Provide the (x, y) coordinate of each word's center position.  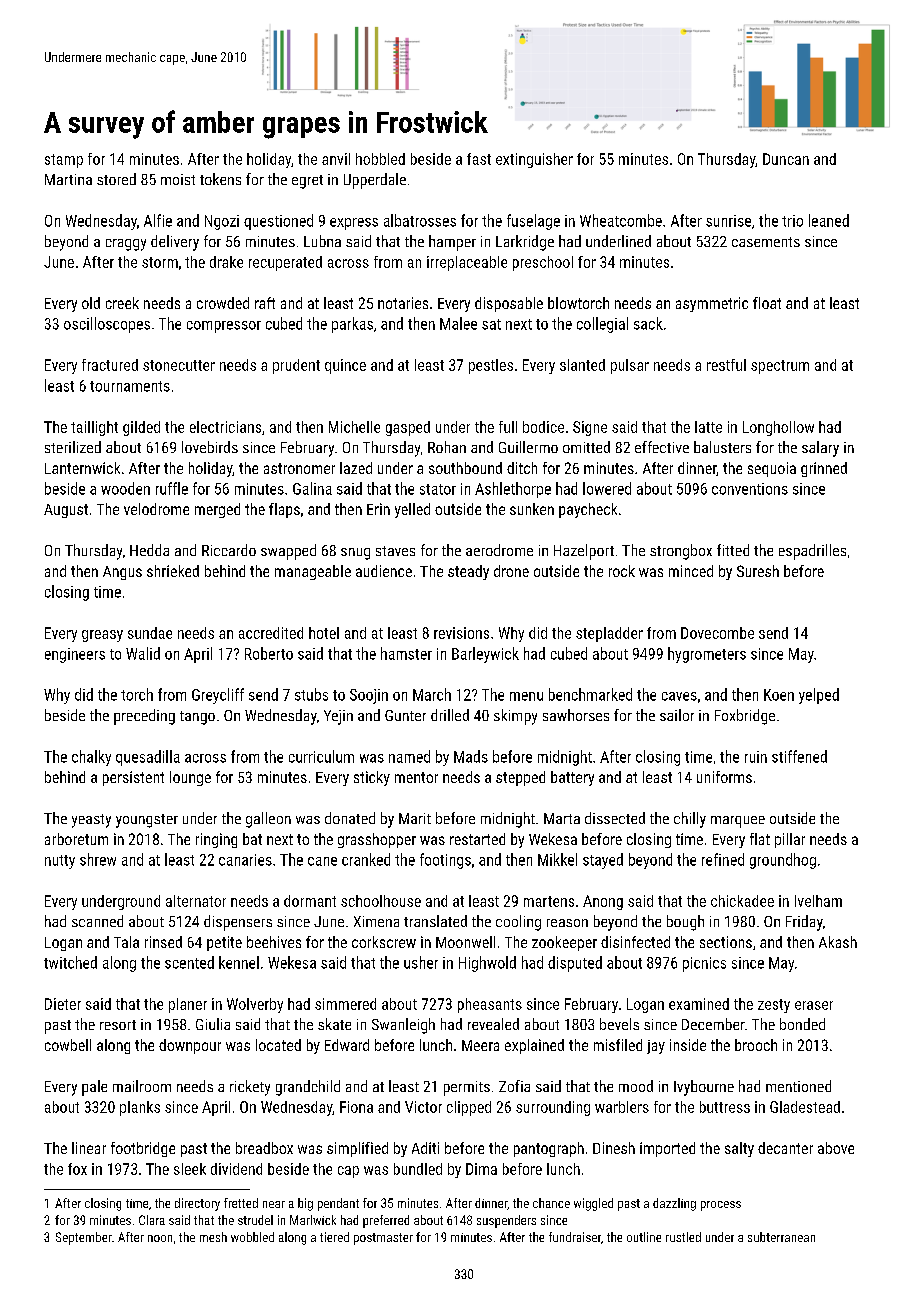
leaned (829, 220)
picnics (704, 964)
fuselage (533, 222)
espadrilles (812, 552)
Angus (122, 573)
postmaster (383, 1239)
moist (178, 179)
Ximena (376, 921)
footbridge (143, 1149)
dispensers (238, 923)
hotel (324, 633)
